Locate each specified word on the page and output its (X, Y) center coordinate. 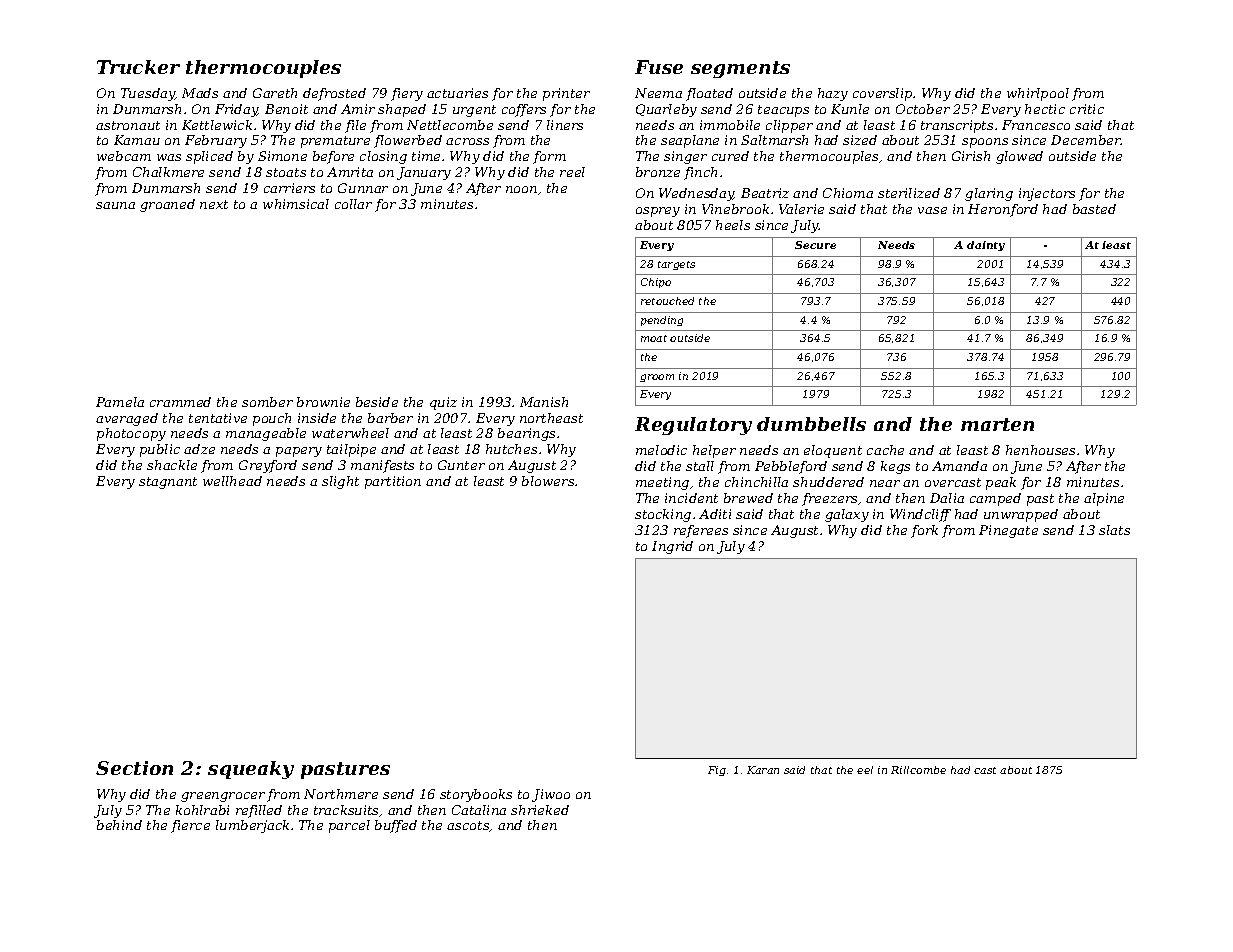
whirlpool (1038, 94)
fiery (407, 94)
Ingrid (672, 547)
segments (740, 69)
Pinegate (1008, 531)
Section (134, 768)
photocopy (131, 434)
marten (997, 424)
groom (657, 378)
